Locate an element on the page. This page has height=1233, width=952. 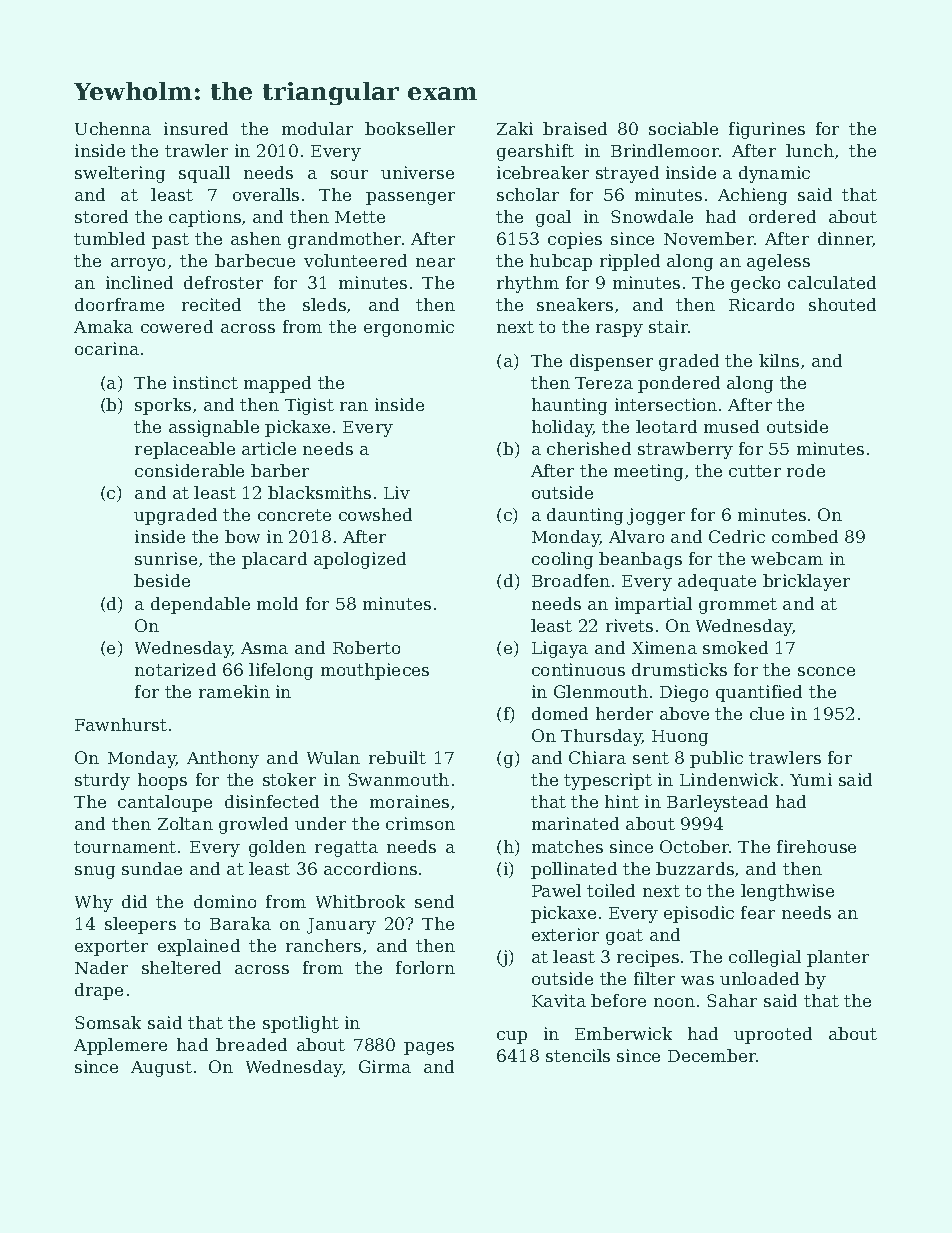
smoked is located at coordinates (735, 647).
